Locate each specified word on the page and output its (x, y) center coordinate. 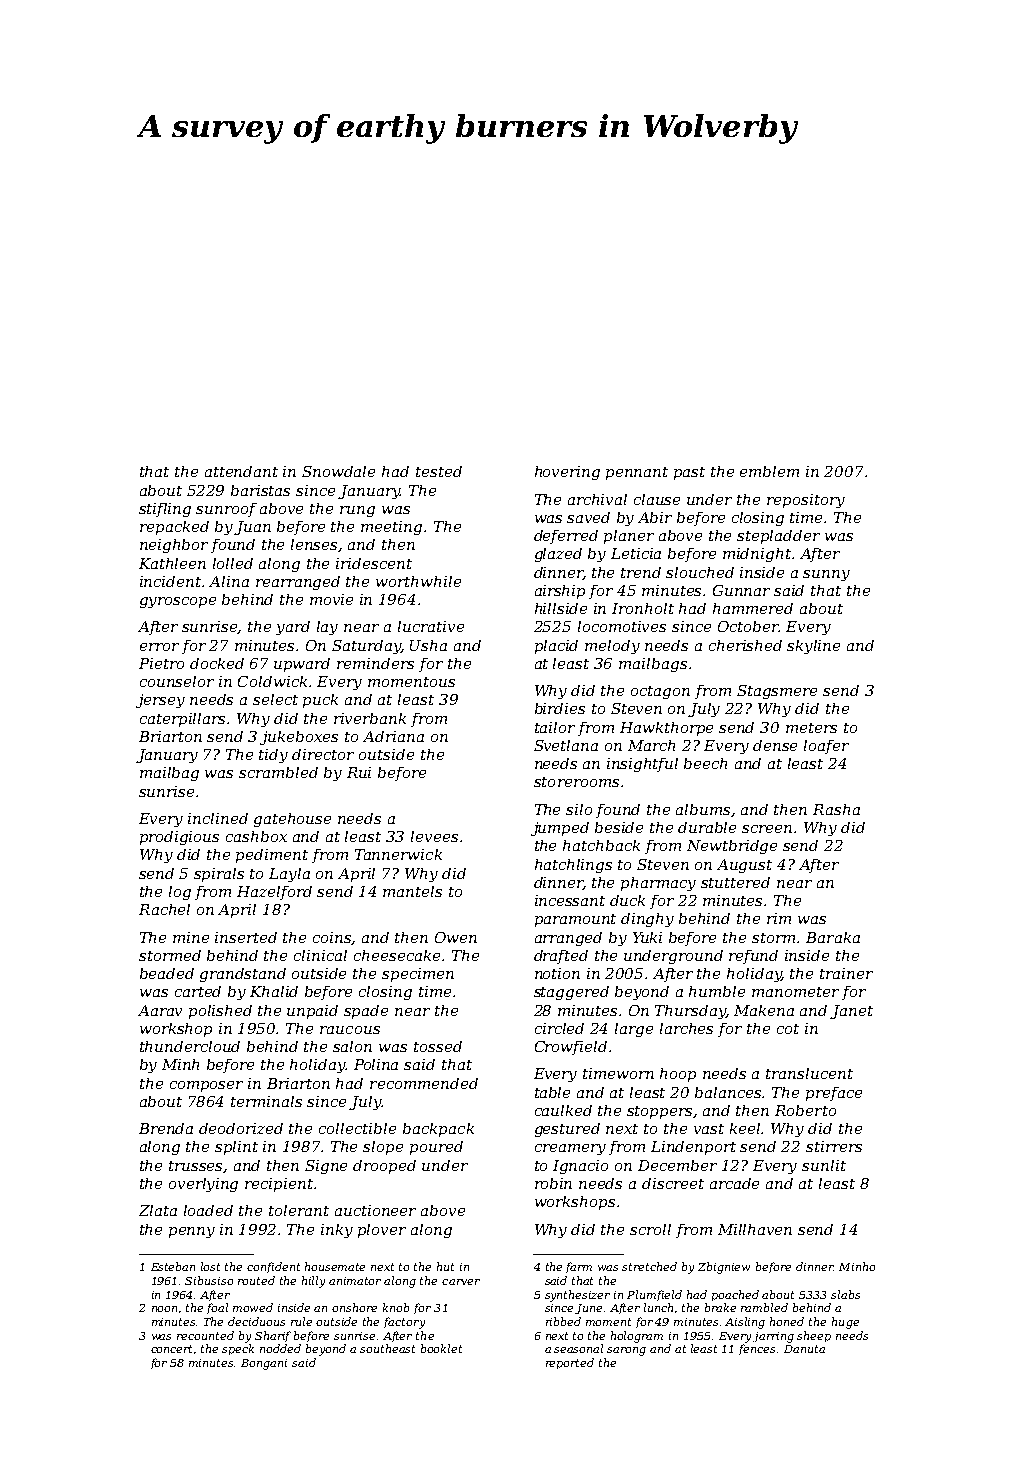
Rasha (836, 809)
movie (331, 599)
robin (553, 1183)
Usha (428, 645)
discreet (673, 1183)
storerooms (576, 782)
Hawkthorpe (666, 729)
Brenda (166, 1128)
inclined (218, 818)
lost (210, 1266)
